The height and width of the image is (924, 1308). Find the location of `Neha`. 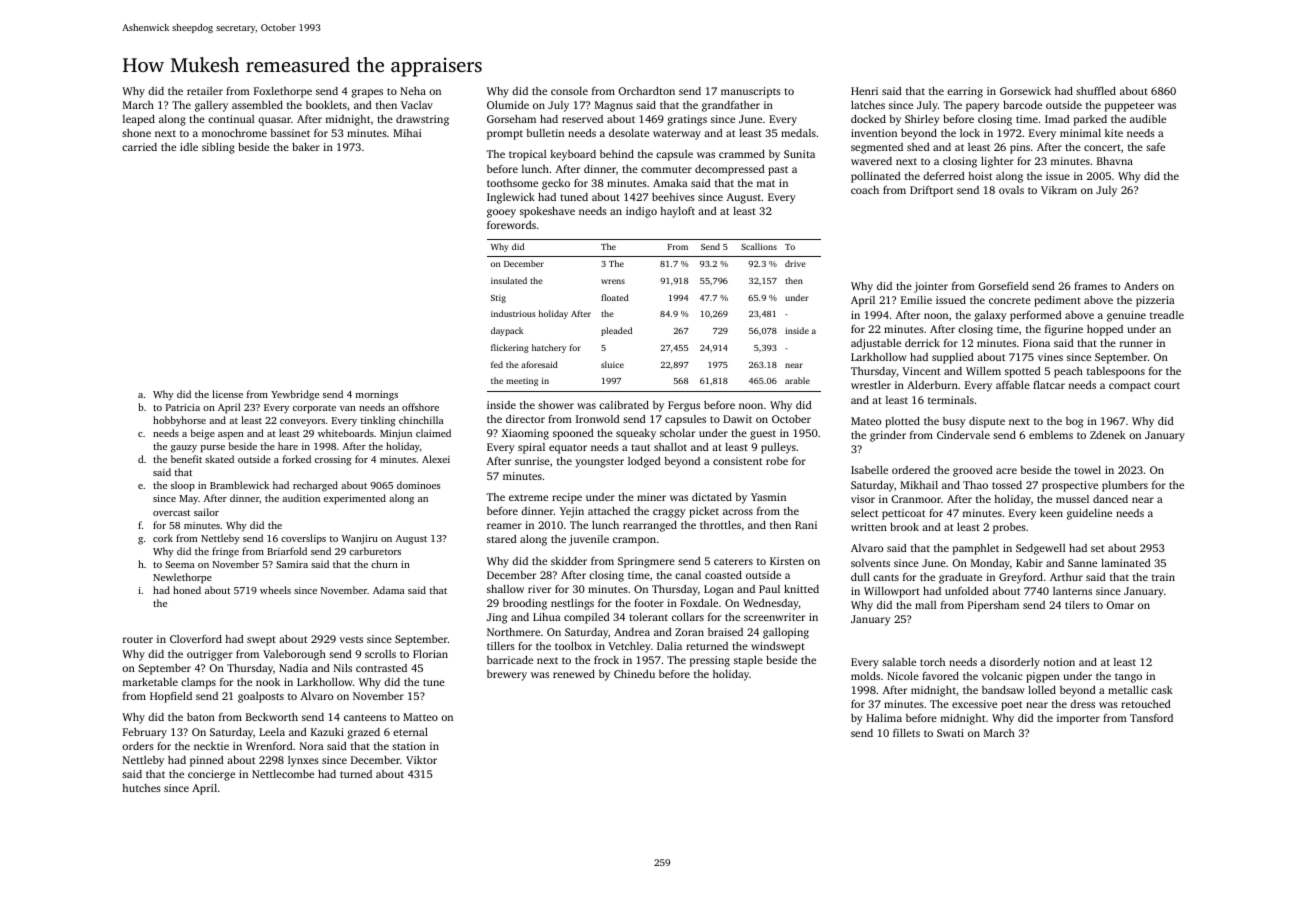

Neha is located at coordinates (413, 91).
